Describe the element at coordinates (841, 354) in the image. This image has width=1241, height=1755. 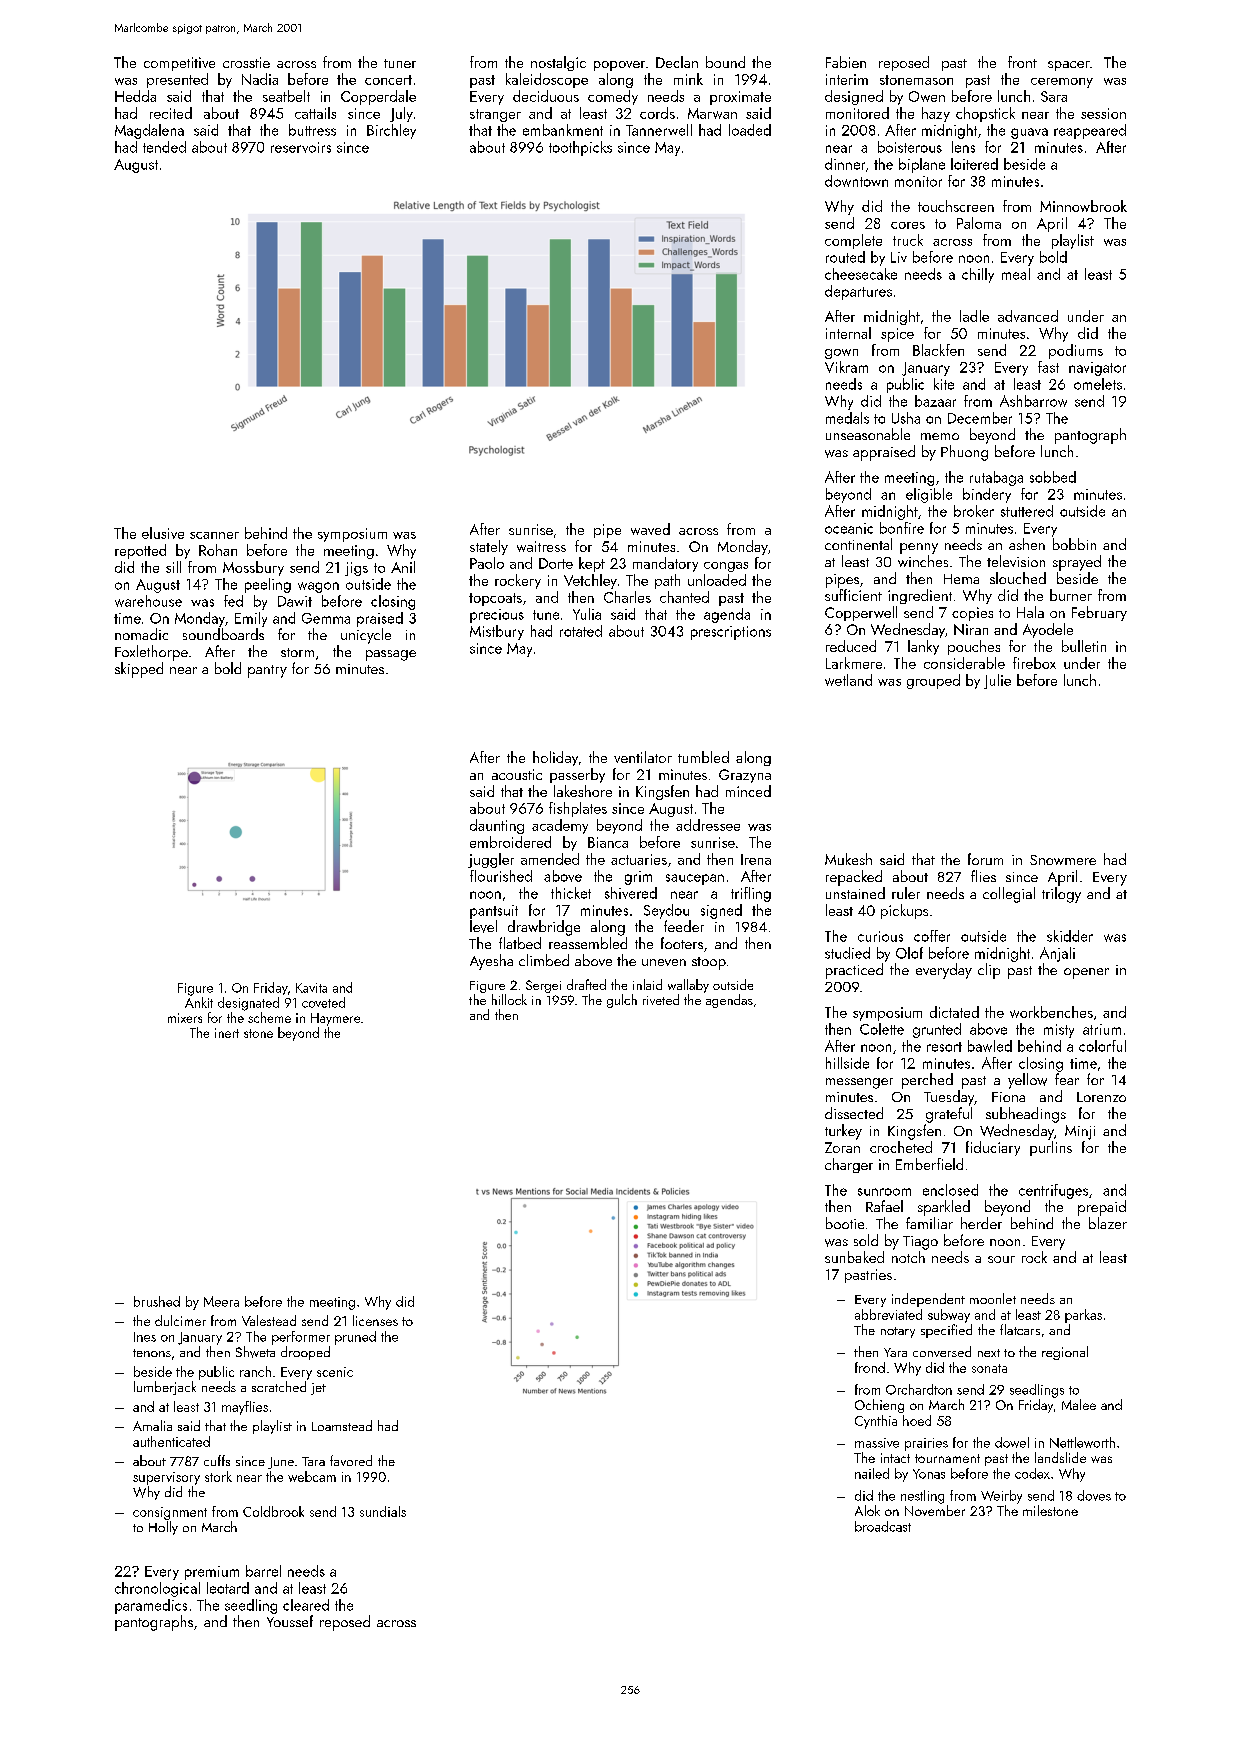
I see `gown` at that location.
